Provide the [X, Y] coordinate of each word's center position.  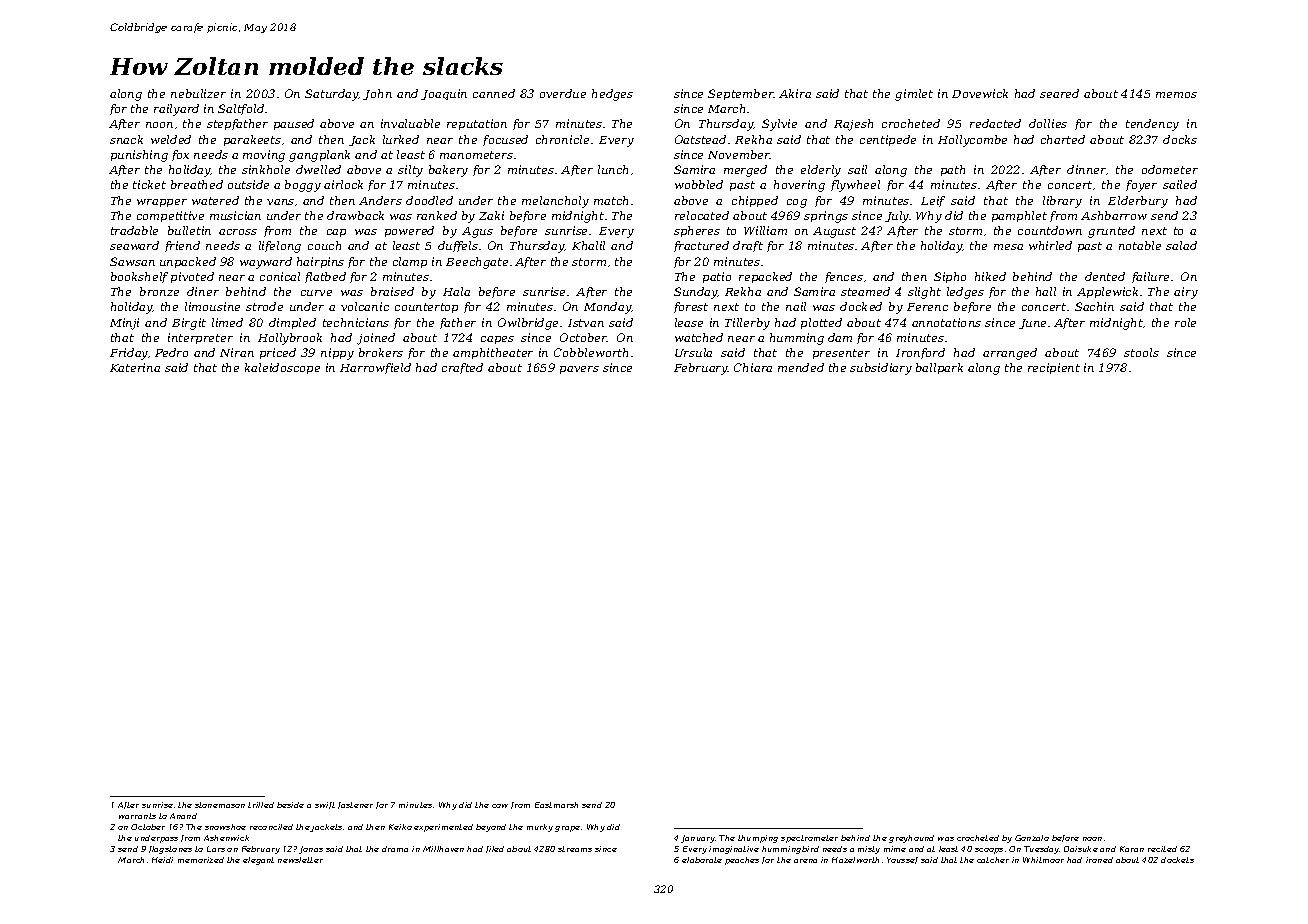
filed [495, 849]
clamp [410, 262]
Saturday [332, 95]
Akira [795, 93]
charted [1063, 139]
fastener [355, 805]
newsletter [300, 860]
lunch [613, 169]
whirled [1050, 245]
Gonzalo [1032, 838]
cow [500, 806]
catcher [993, 860]
